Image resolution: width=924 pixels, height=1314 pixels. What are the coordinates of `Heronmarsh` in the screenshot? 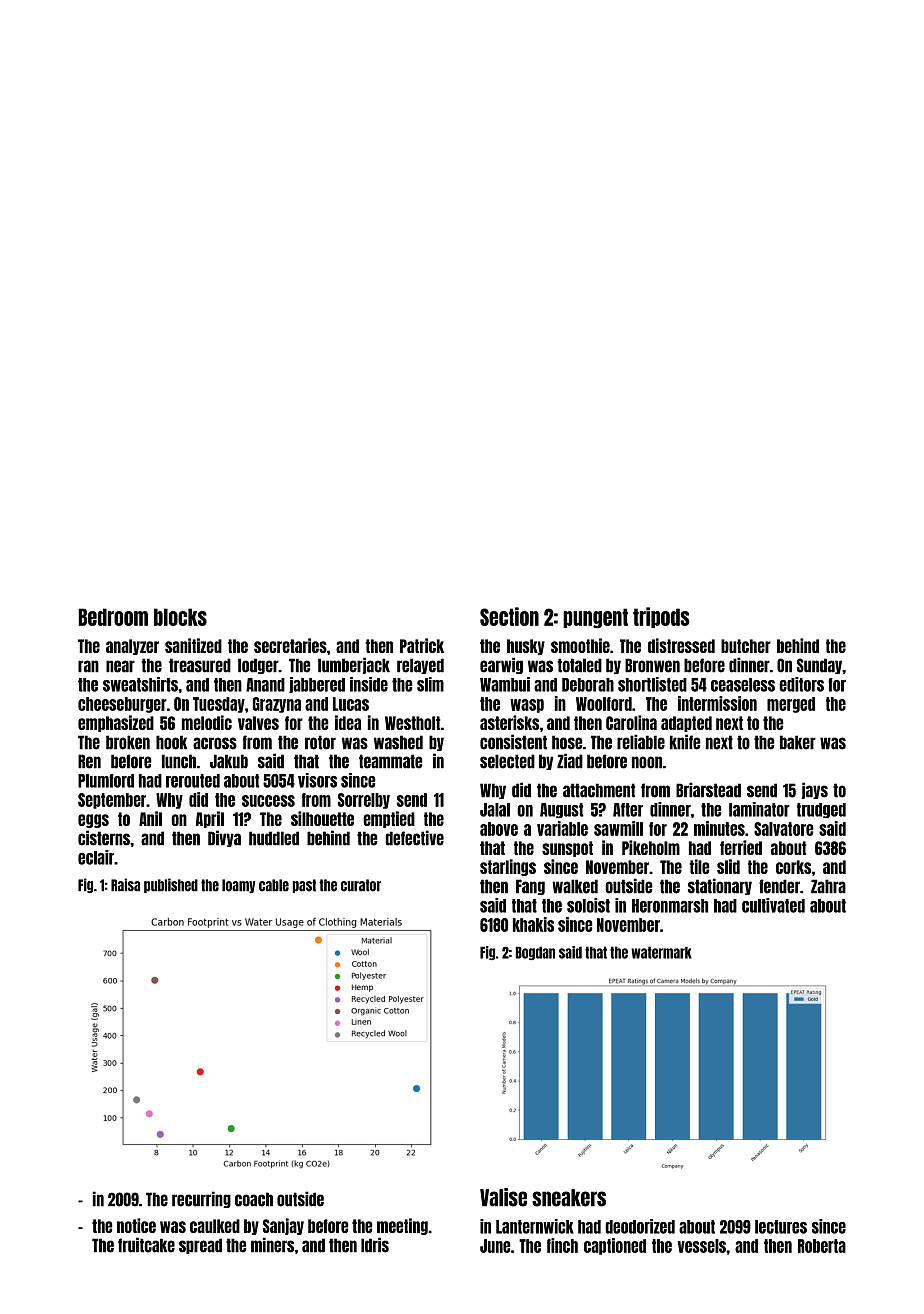 It's located at (670, 906).
